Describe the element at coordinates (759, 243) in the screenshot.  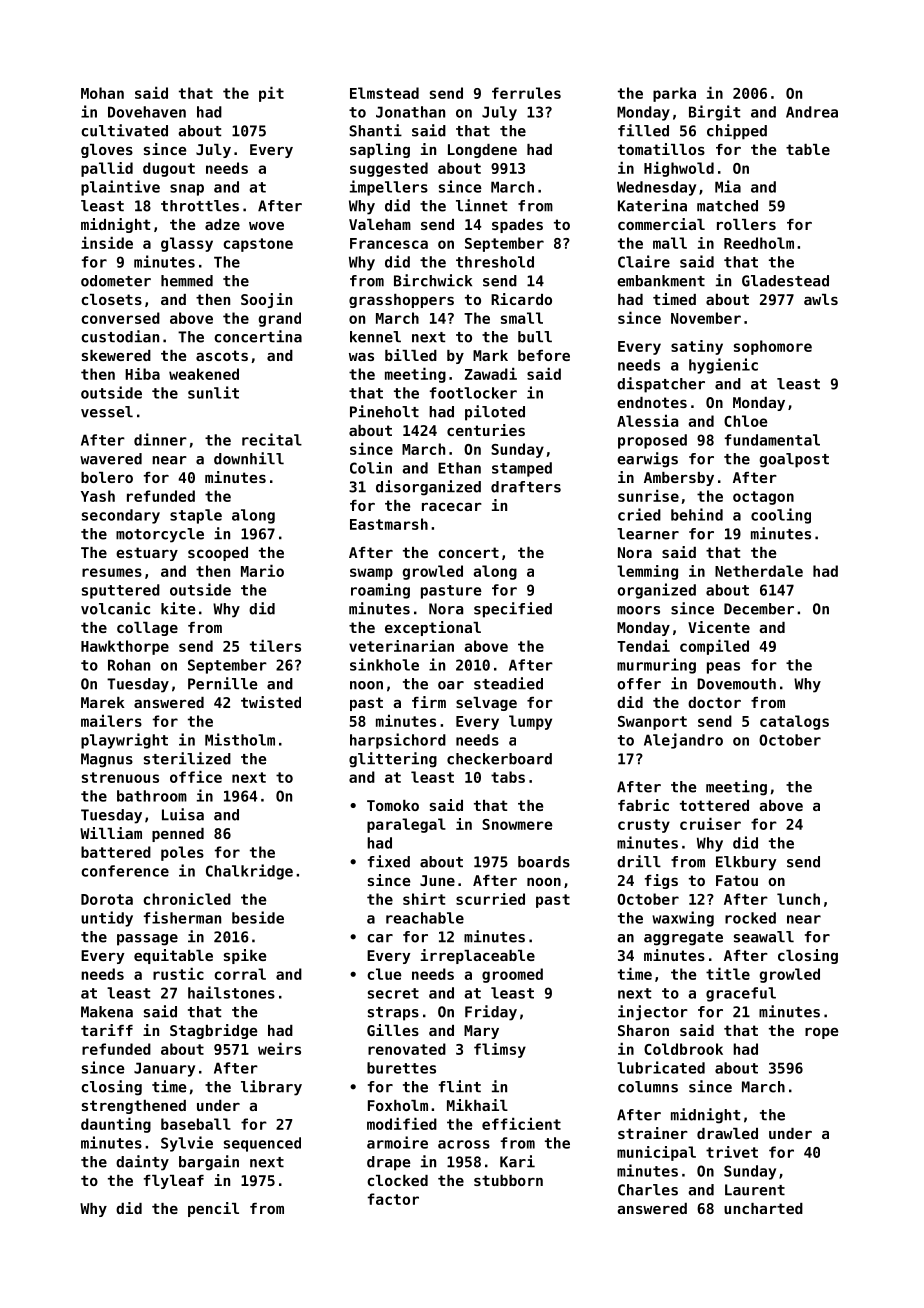
I see `Reedholm` at that location.
